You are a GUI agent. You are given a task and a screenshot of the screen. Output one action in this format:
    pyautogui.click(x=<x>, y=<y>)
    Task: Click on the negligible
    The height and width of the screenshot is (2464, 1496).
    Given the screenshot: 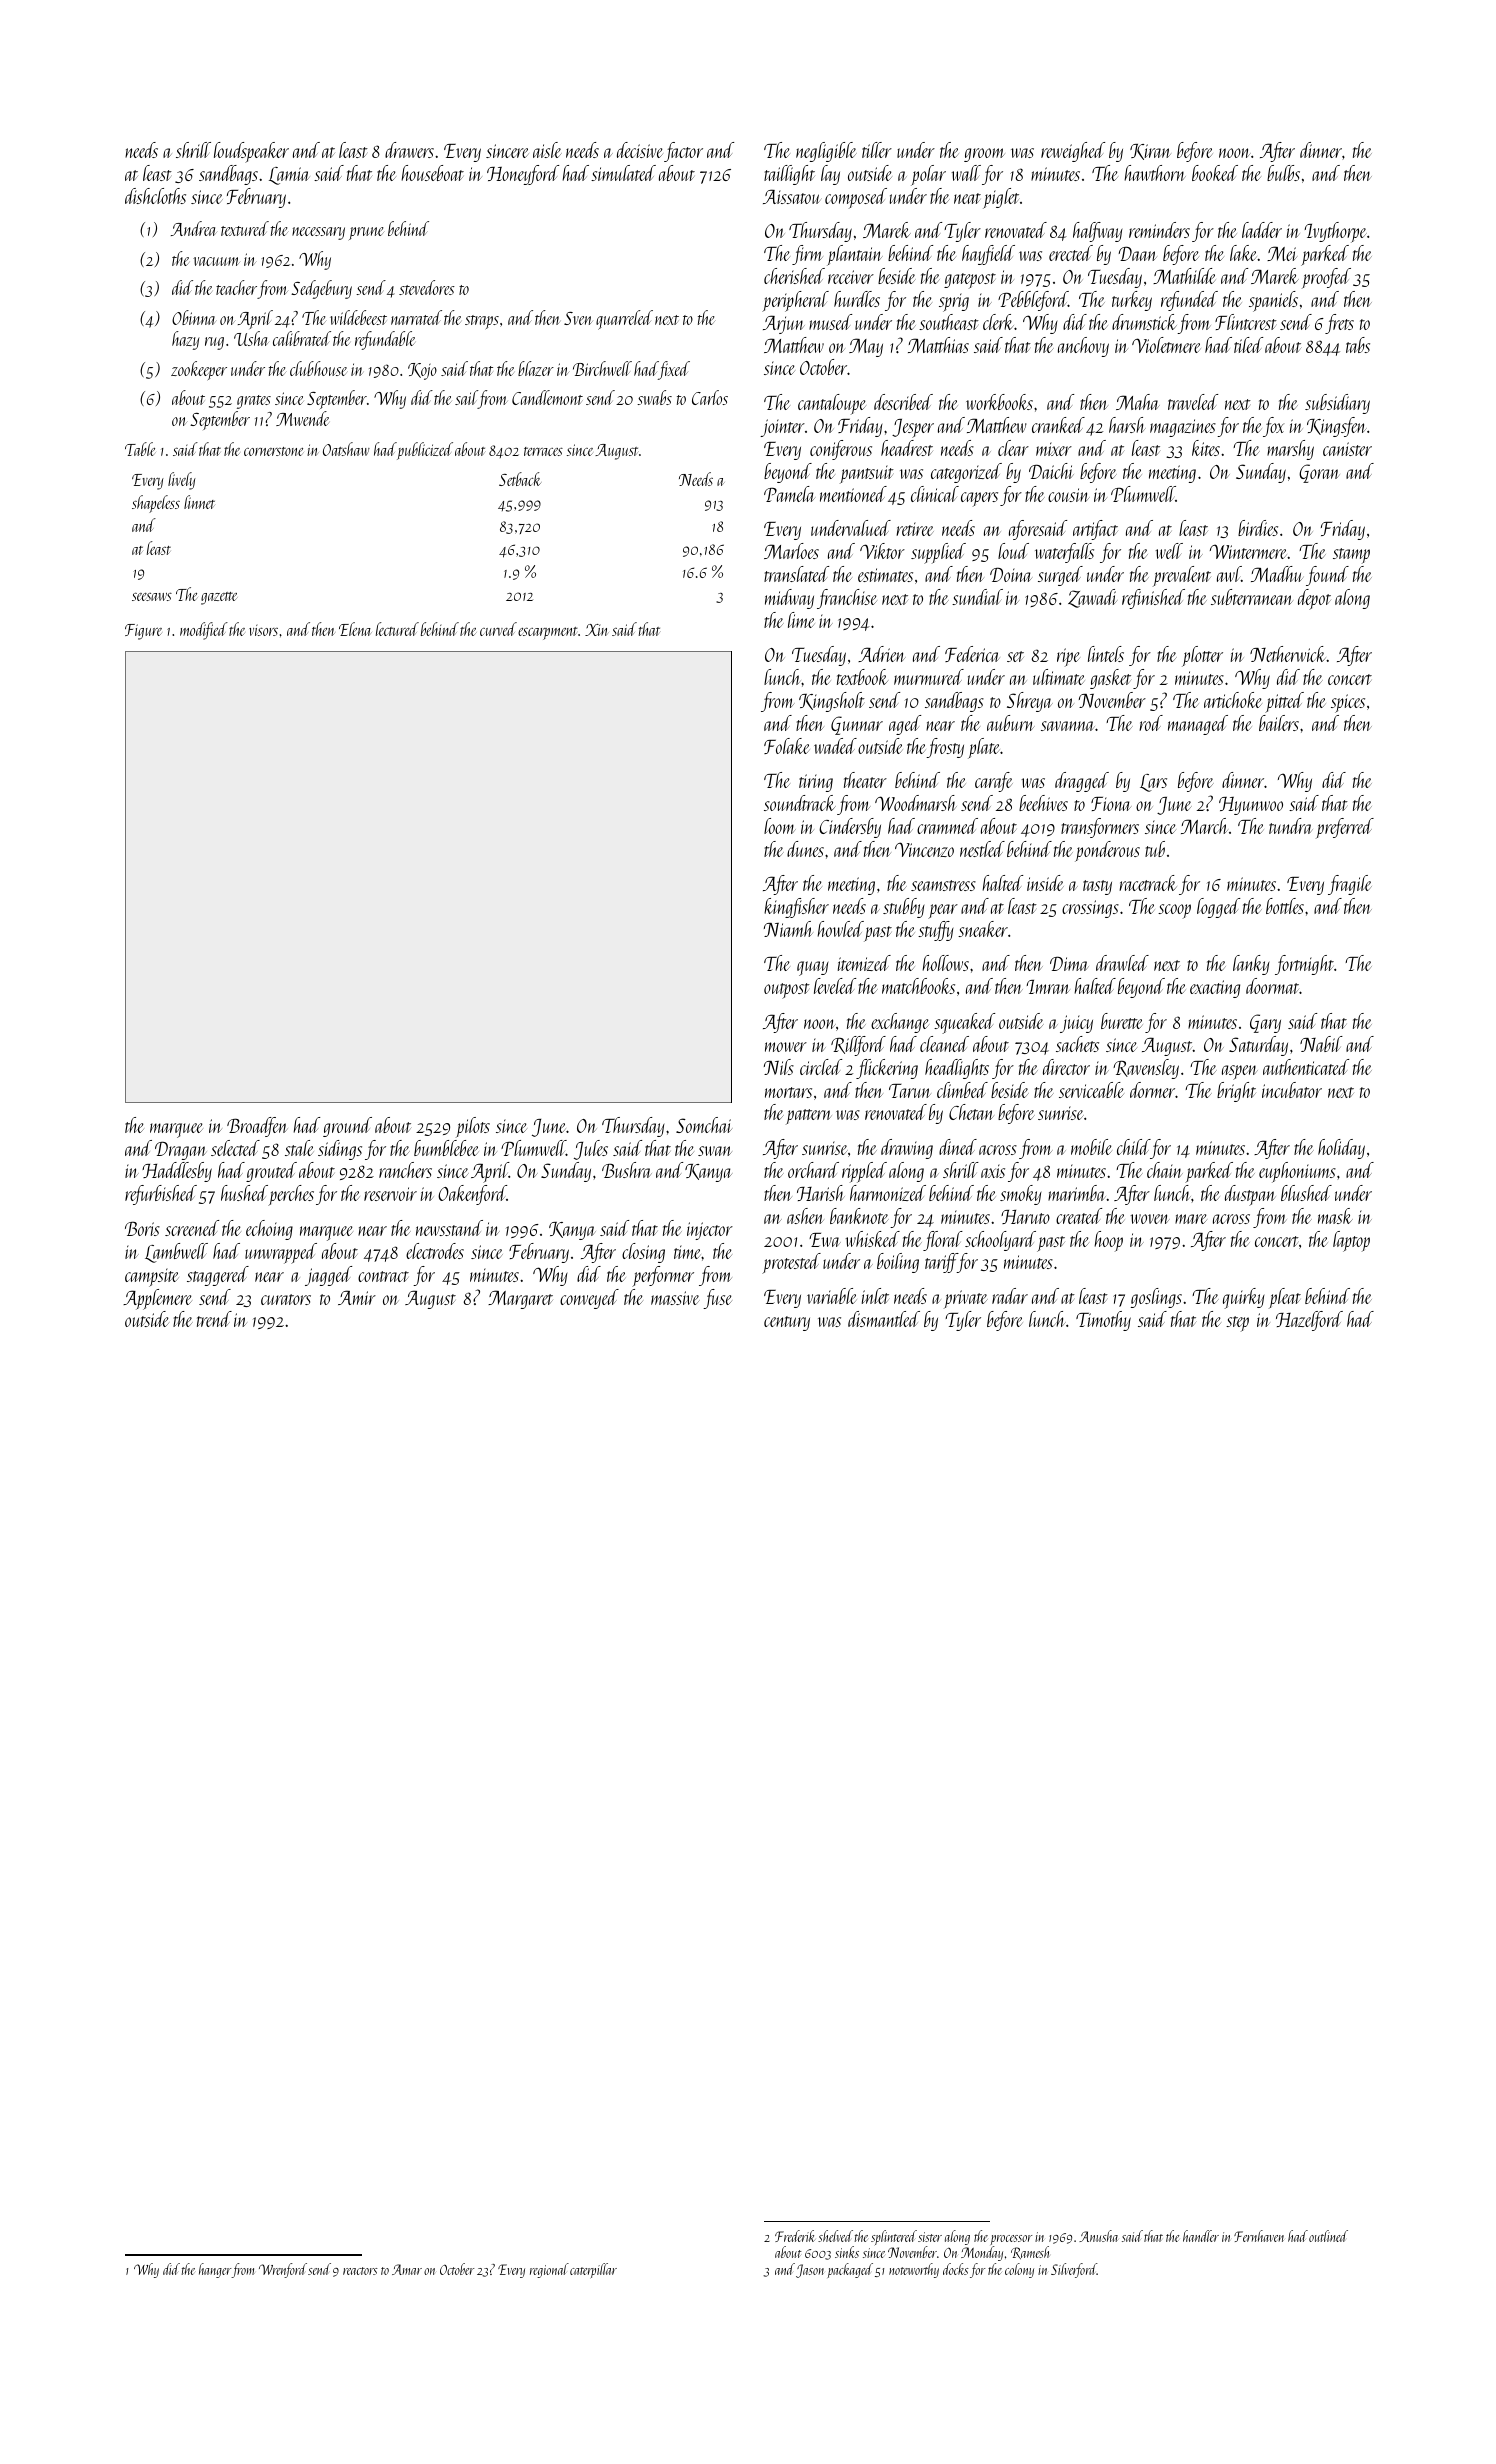 What is the action you would take?
    pyautogui.click(x=826, y=152)
